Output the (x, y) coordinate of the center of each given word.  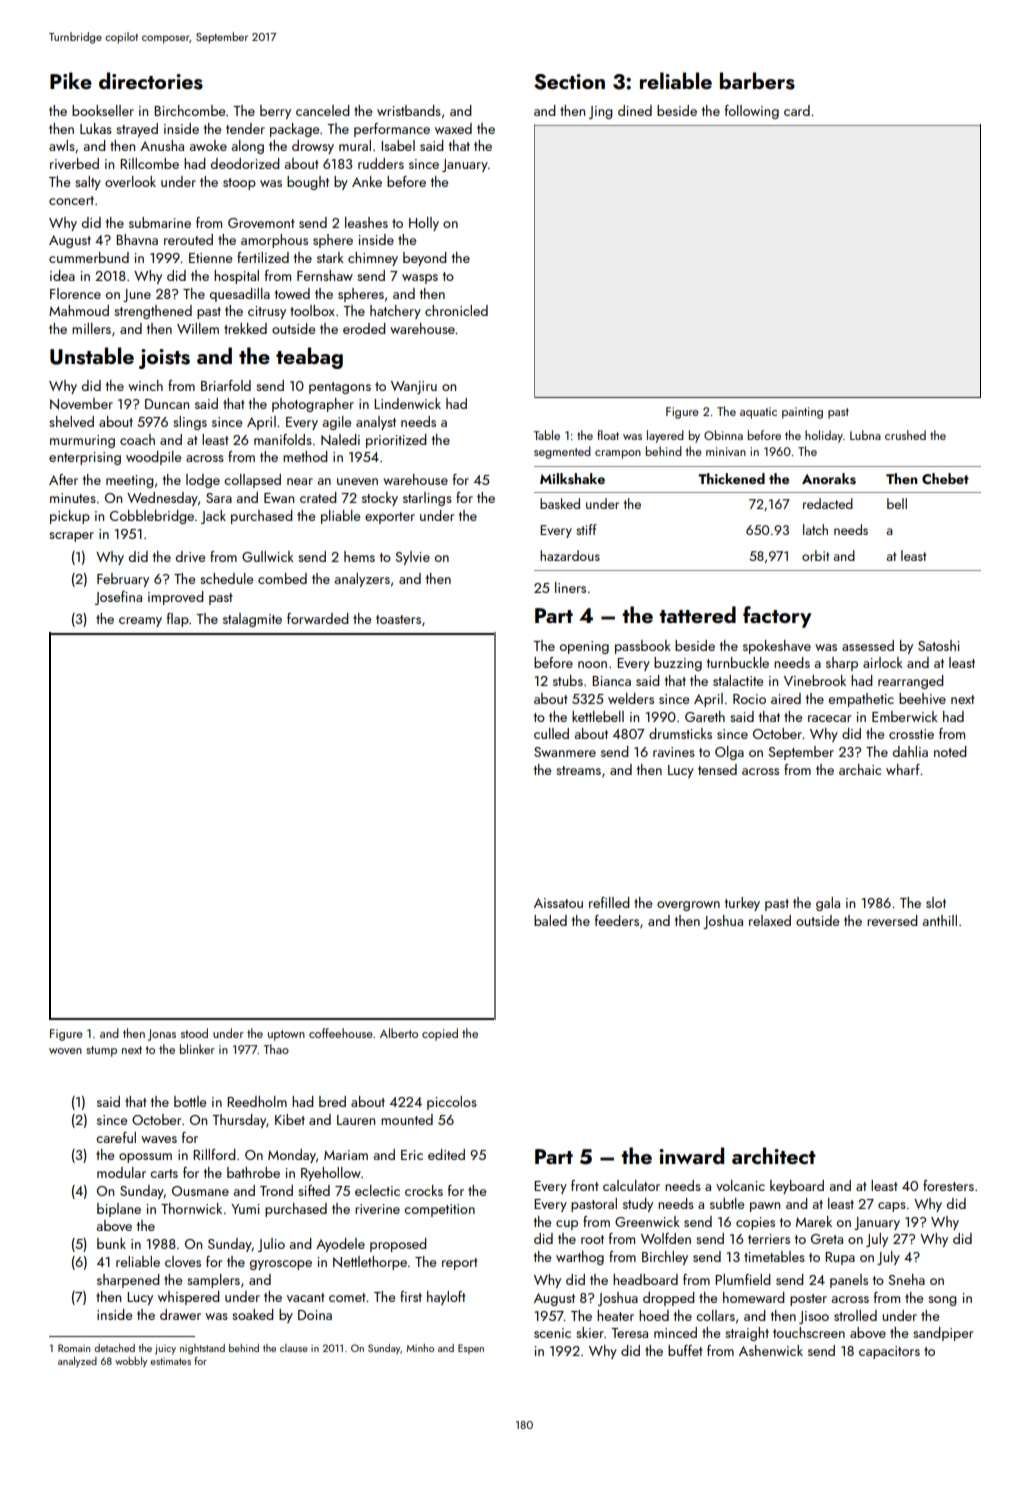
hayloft (446, 1298)
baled (550, 920)
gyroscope (281, 1265)
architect (774, 1155)
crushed (905, 435)
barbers (757, 81)
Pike (71, 80)
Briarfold (226, 385)
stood (194, 1033)
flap (178, 620)
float (608, 435)
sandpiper (943, 1334)
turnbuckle (738, 662)
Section (569, 82)
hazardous (570, 555)
